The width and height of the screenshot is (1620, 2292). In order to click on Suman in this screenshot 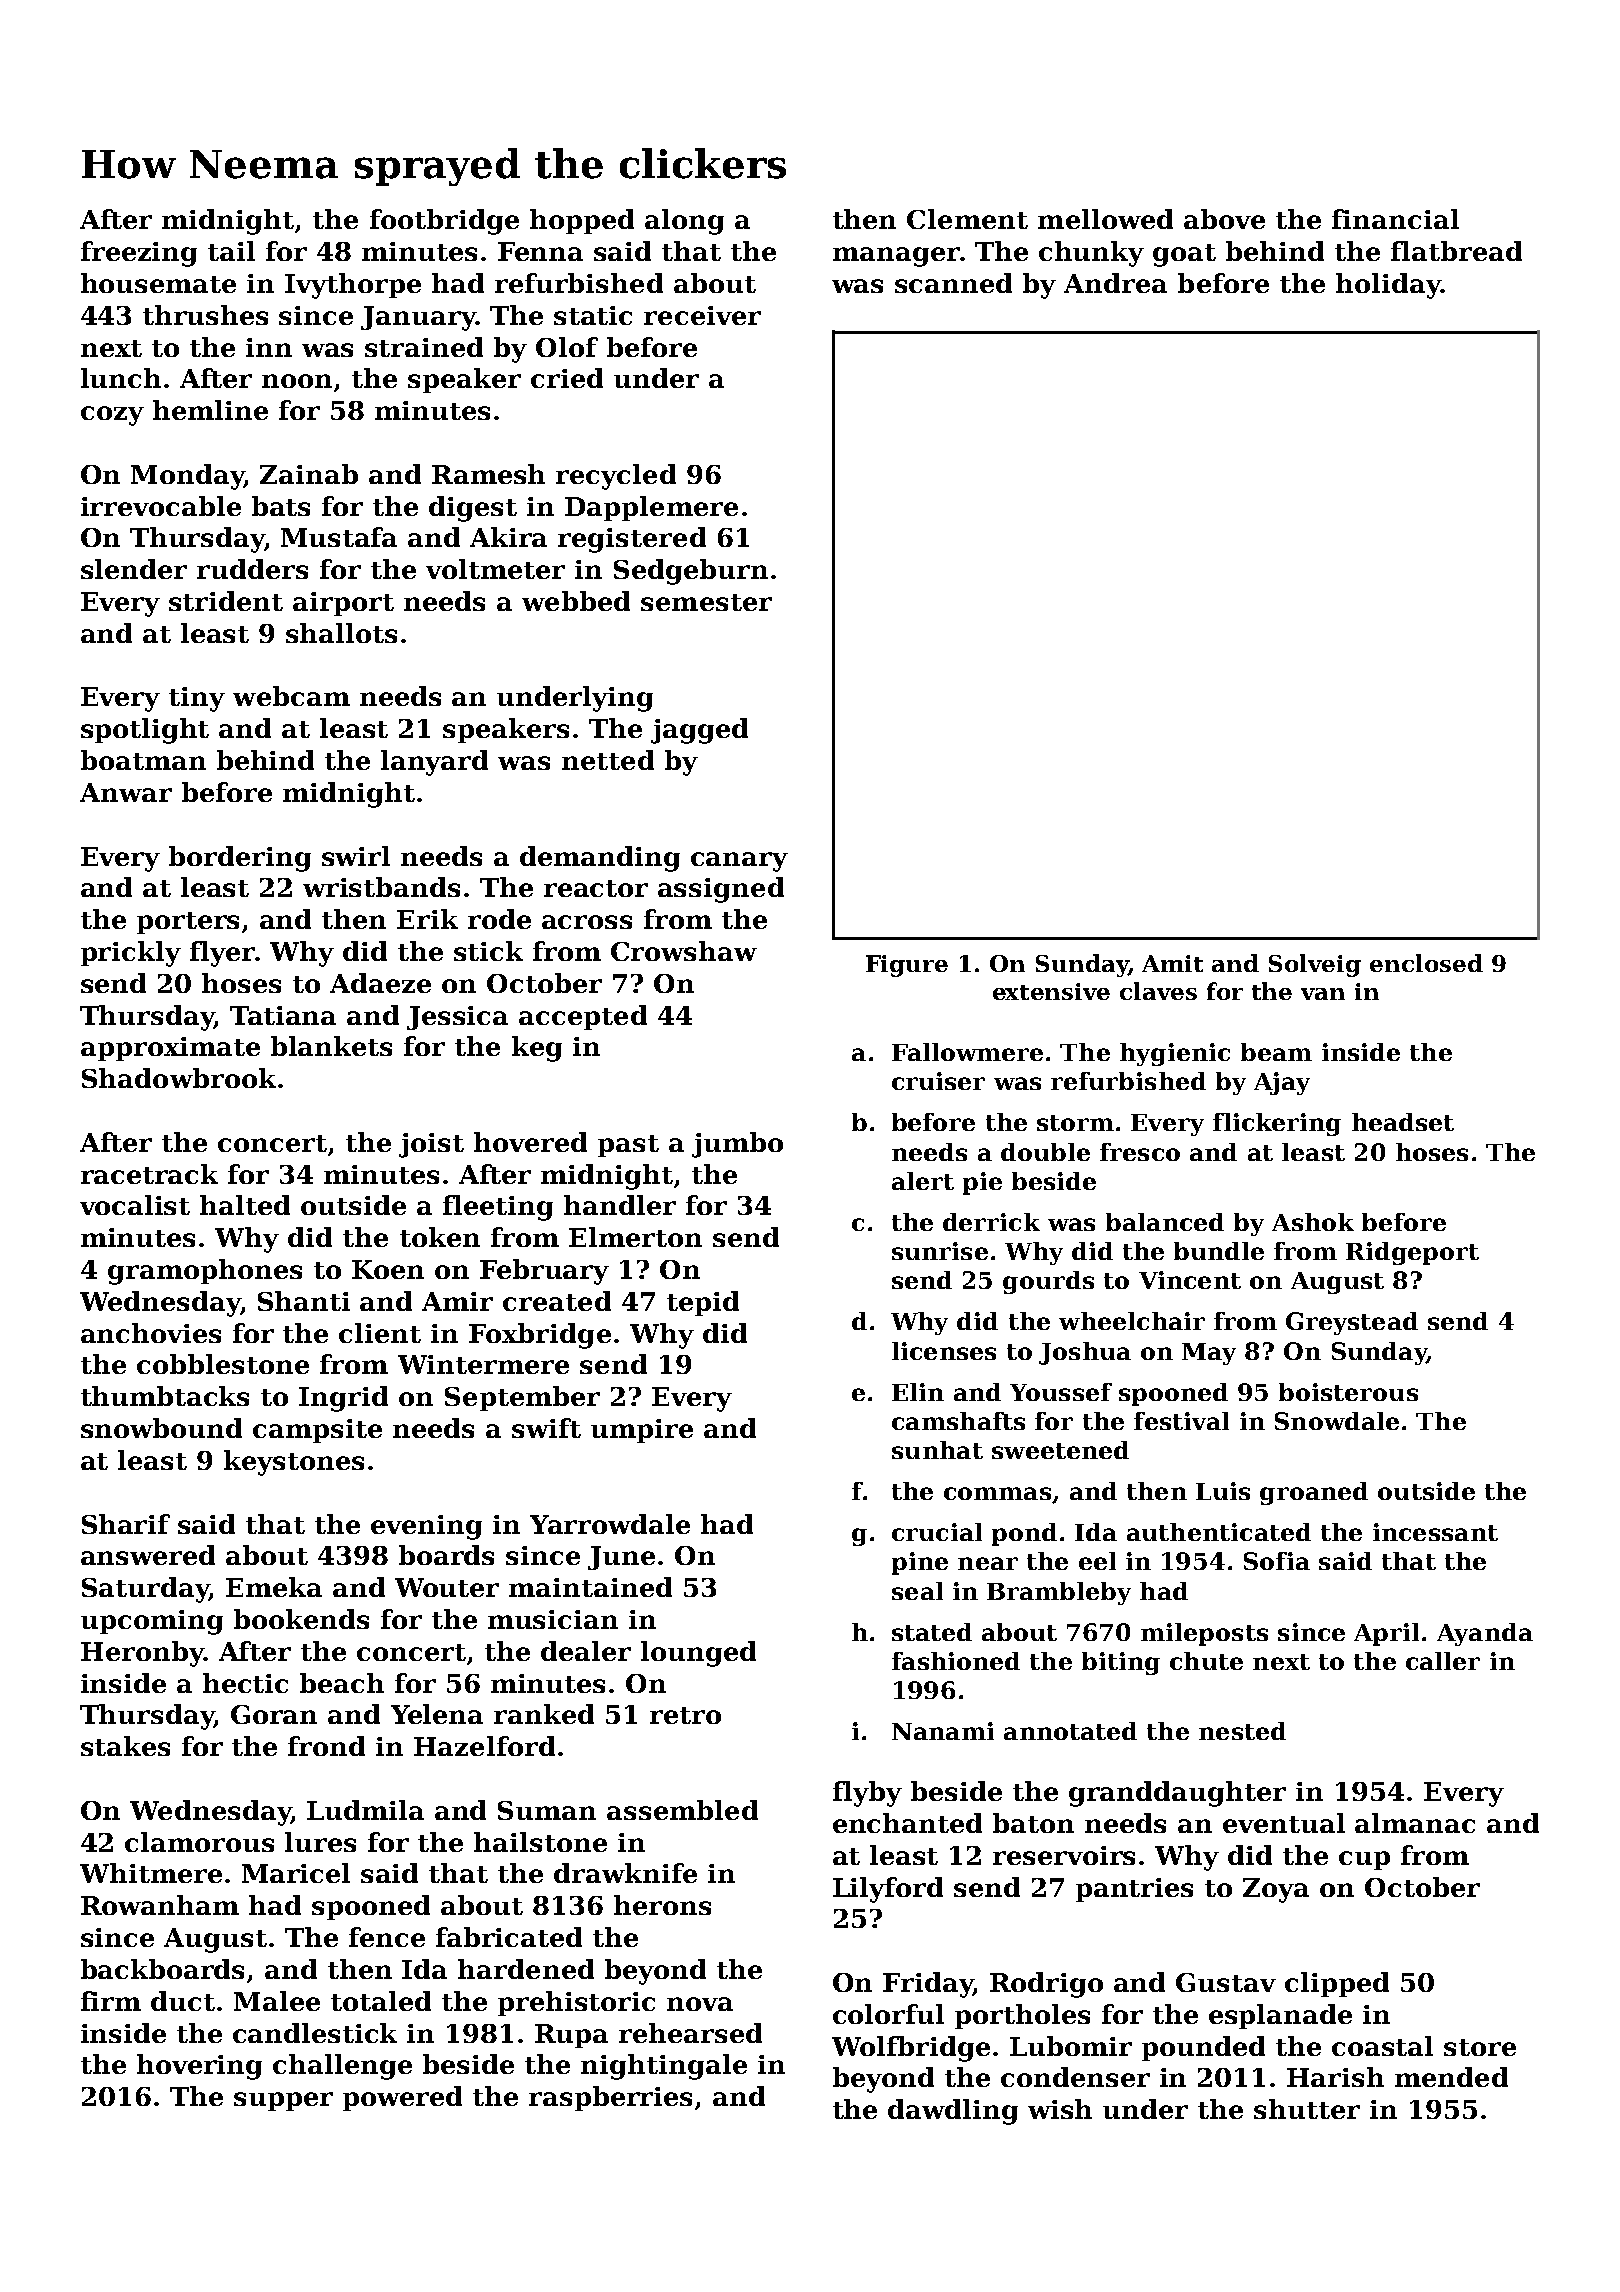, I will do `click(547, 1810)`.
